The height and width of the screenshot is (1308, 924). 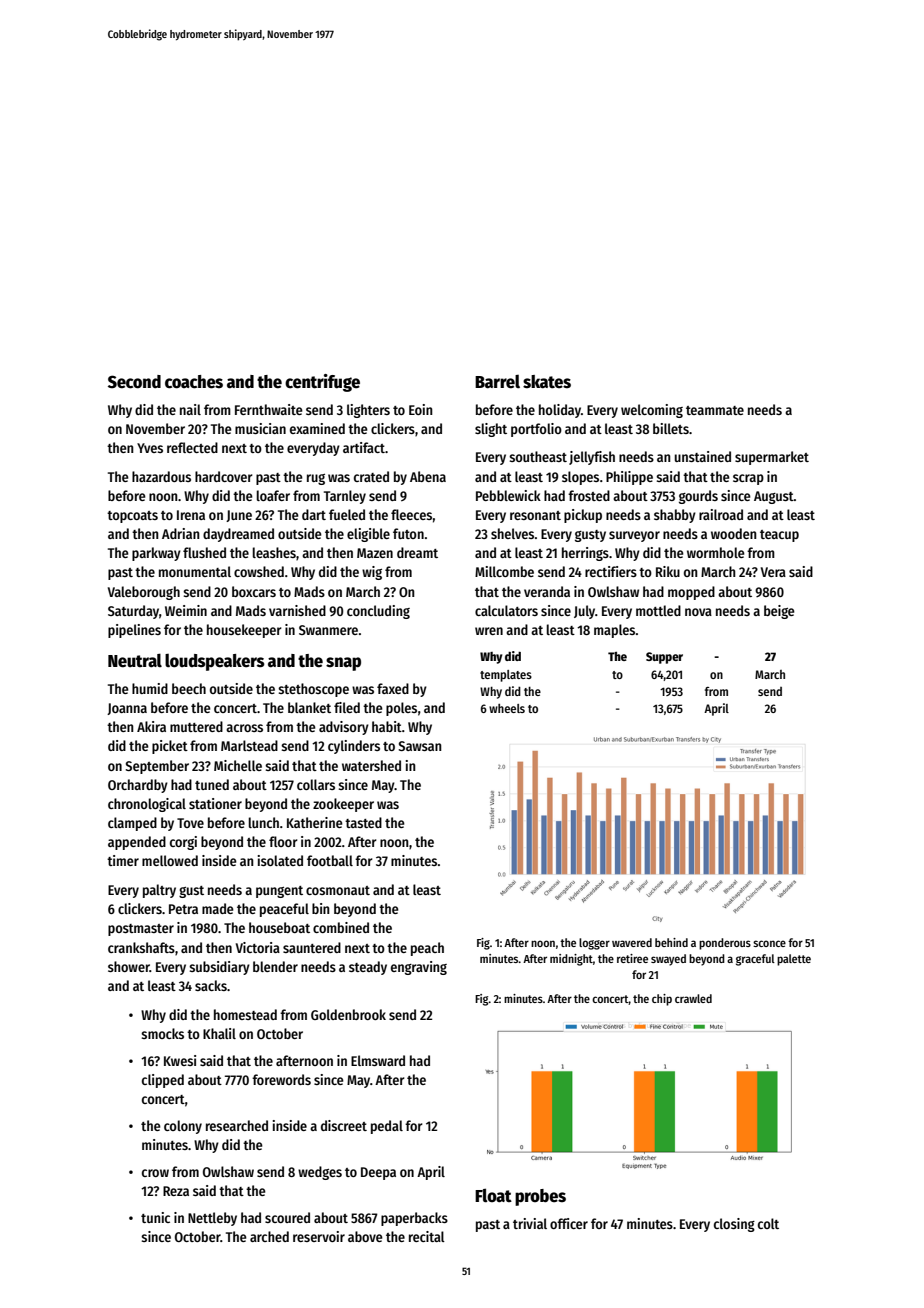 What do you see at coordinates (571, 960) in the screenshot?
I see `midnight` at bounding box center [571, 960].
